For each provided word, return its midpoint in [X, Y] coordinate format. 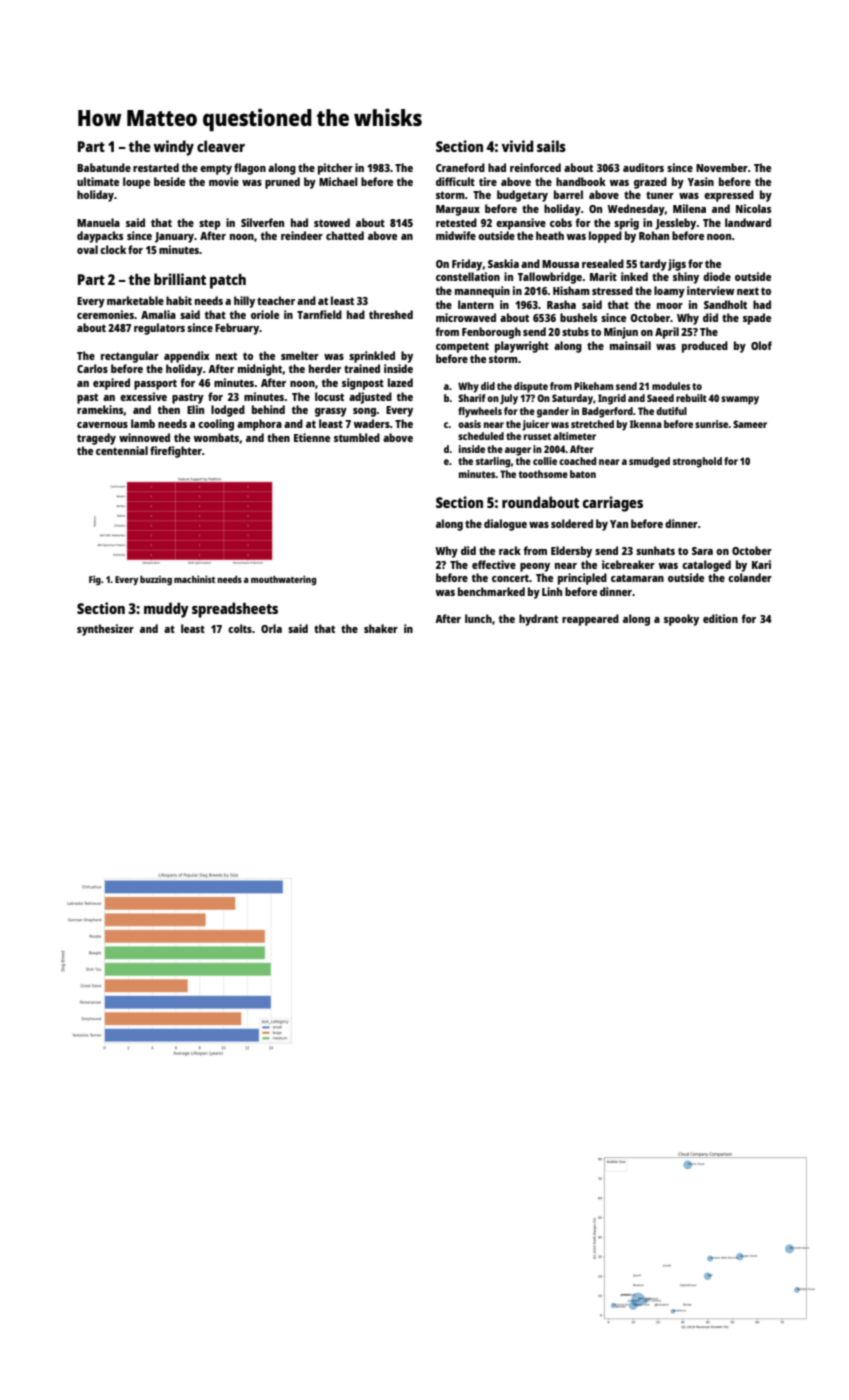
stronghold [697, 462]
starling [493, 462]
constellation [468, 276]
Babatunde [104, 167]
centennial [122, 450]
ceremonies [105, 314]
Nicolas [753, 208]
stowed [332, 222]
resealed [603, 263]
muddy [166, 610]
